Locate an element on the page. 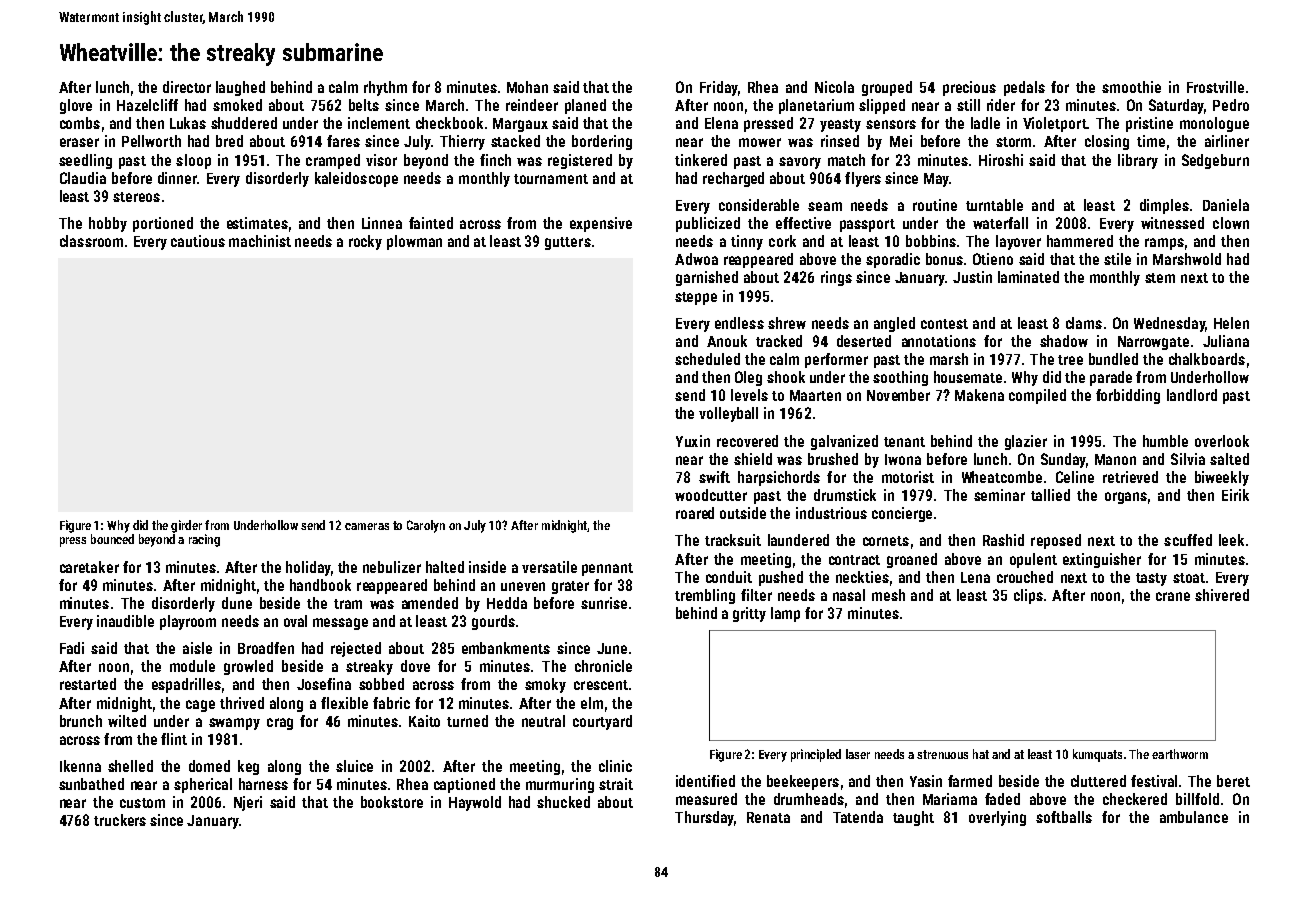 The height and width of the document is (924, 1308). director is located at coordinates (187, 87).
